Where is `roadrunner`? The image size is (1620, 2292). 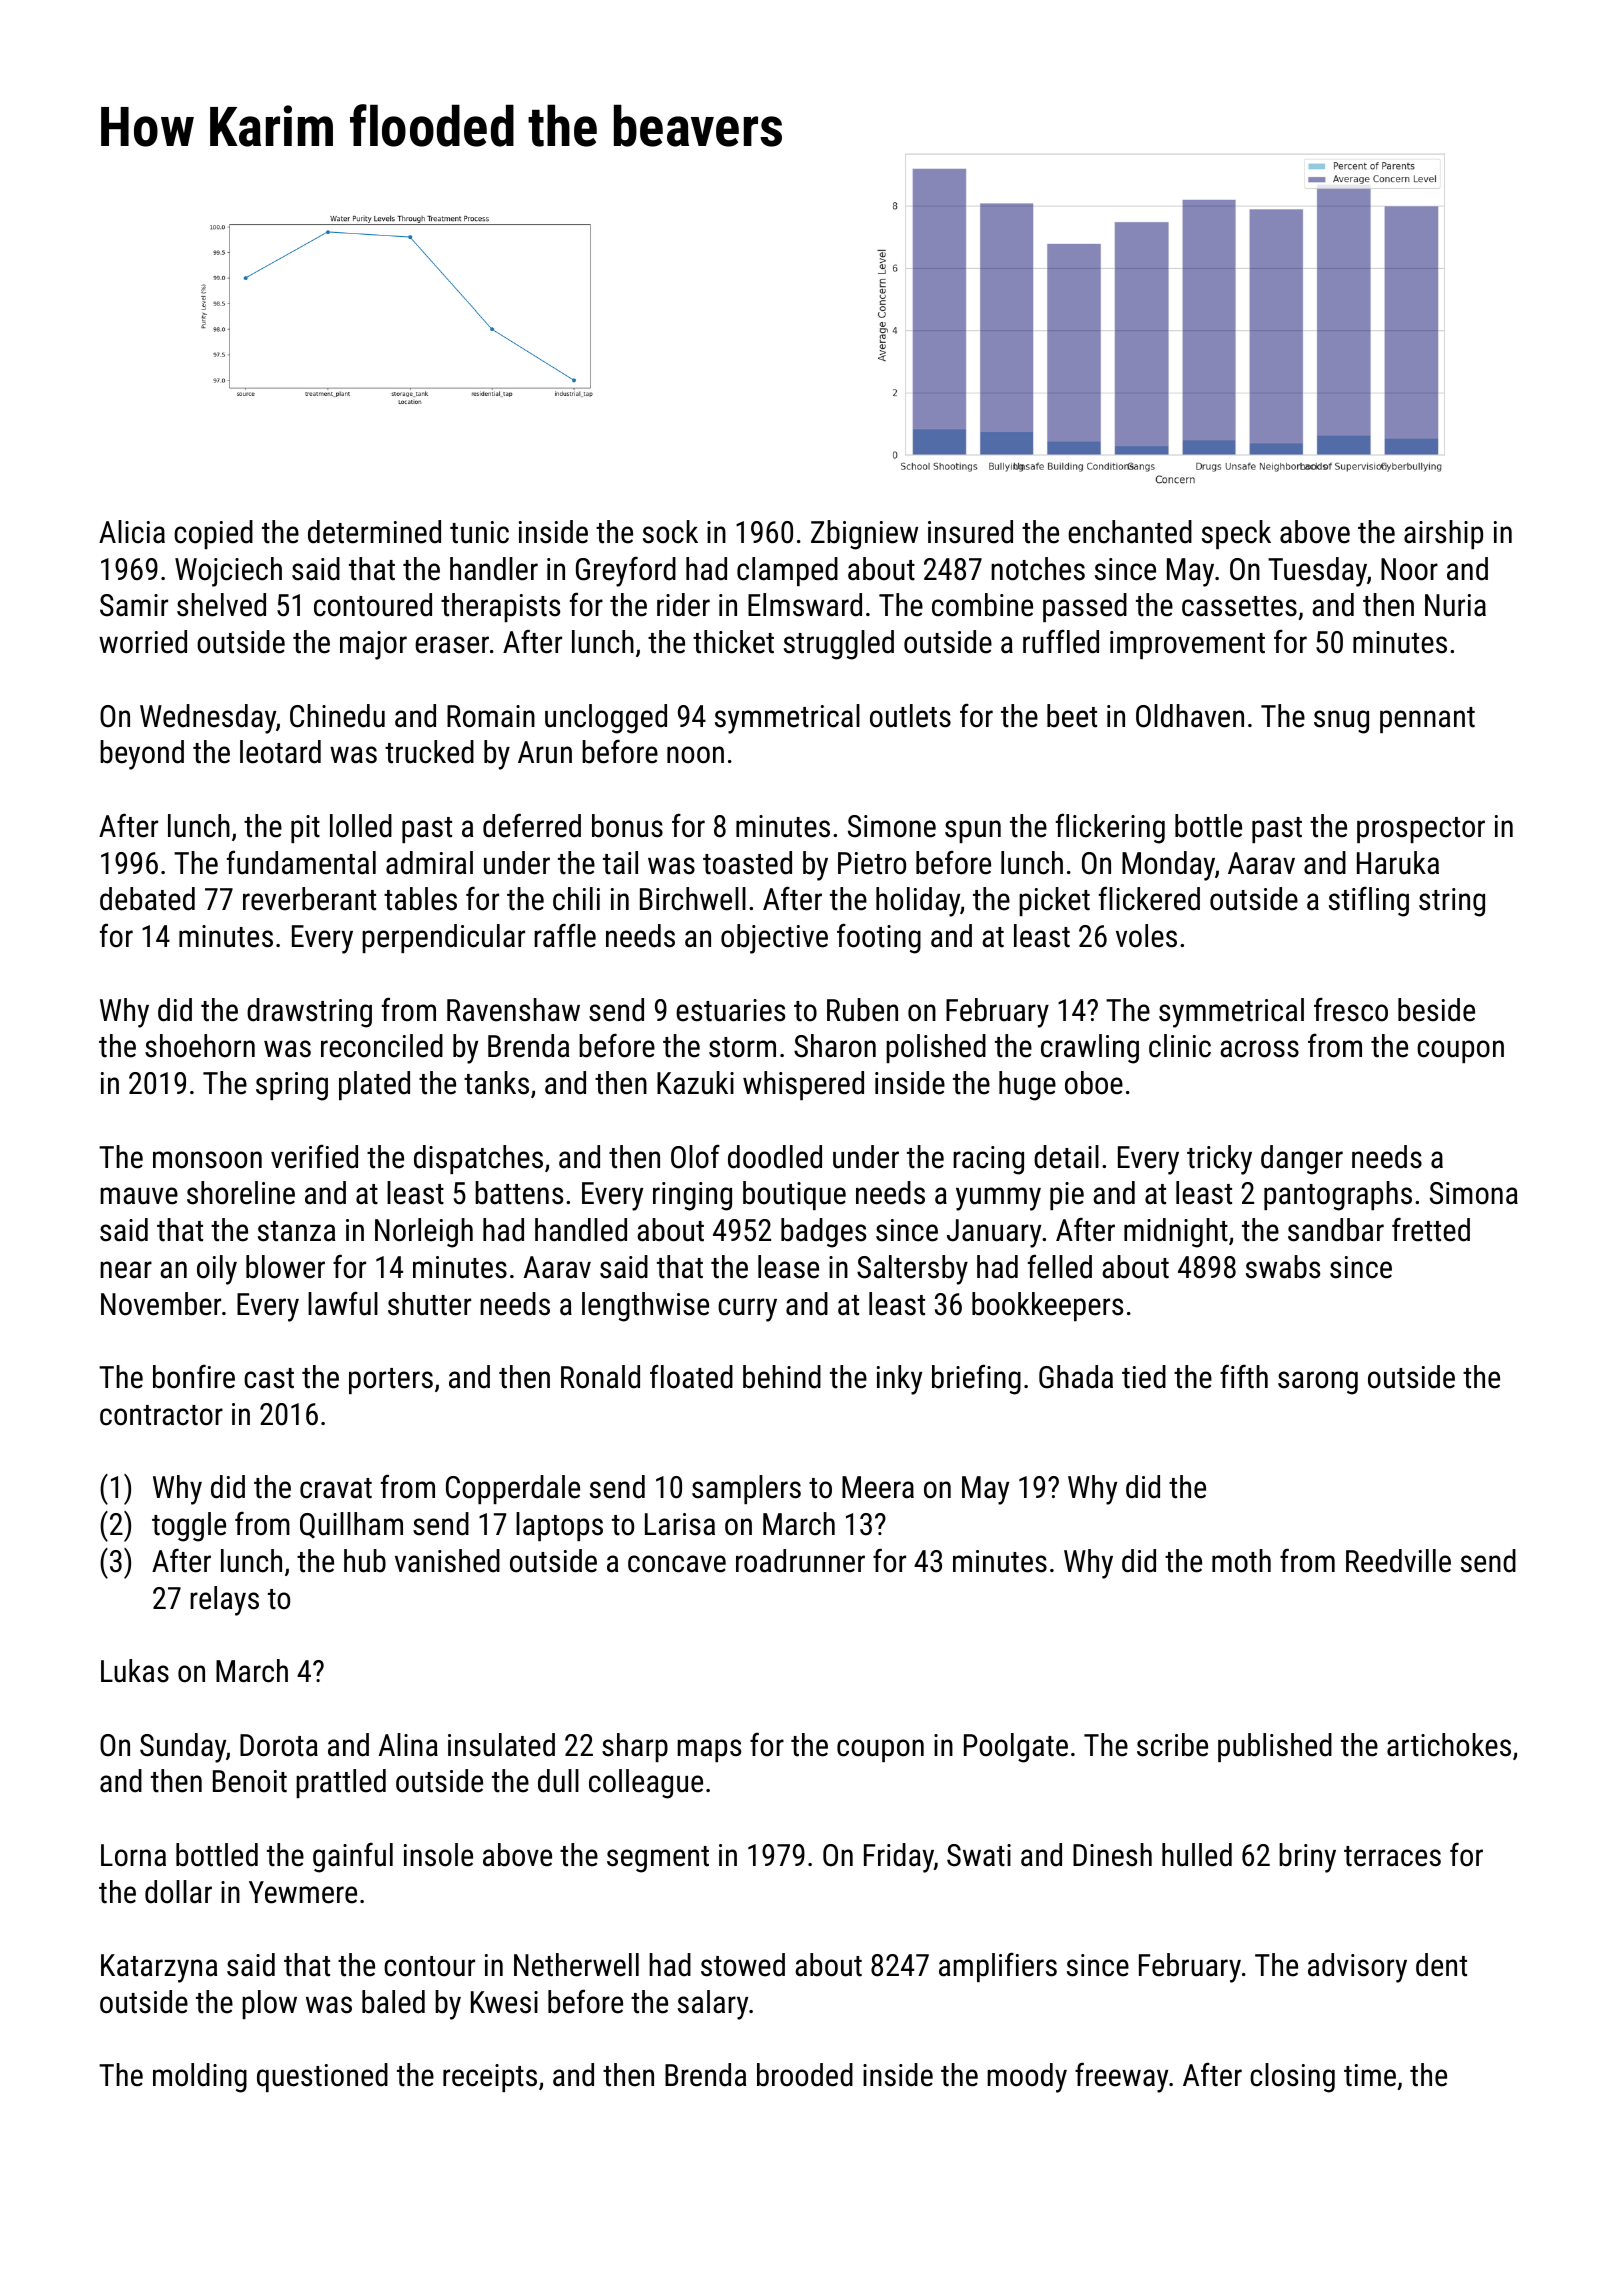 roadrunner is located at coordinates (800, 1561).
